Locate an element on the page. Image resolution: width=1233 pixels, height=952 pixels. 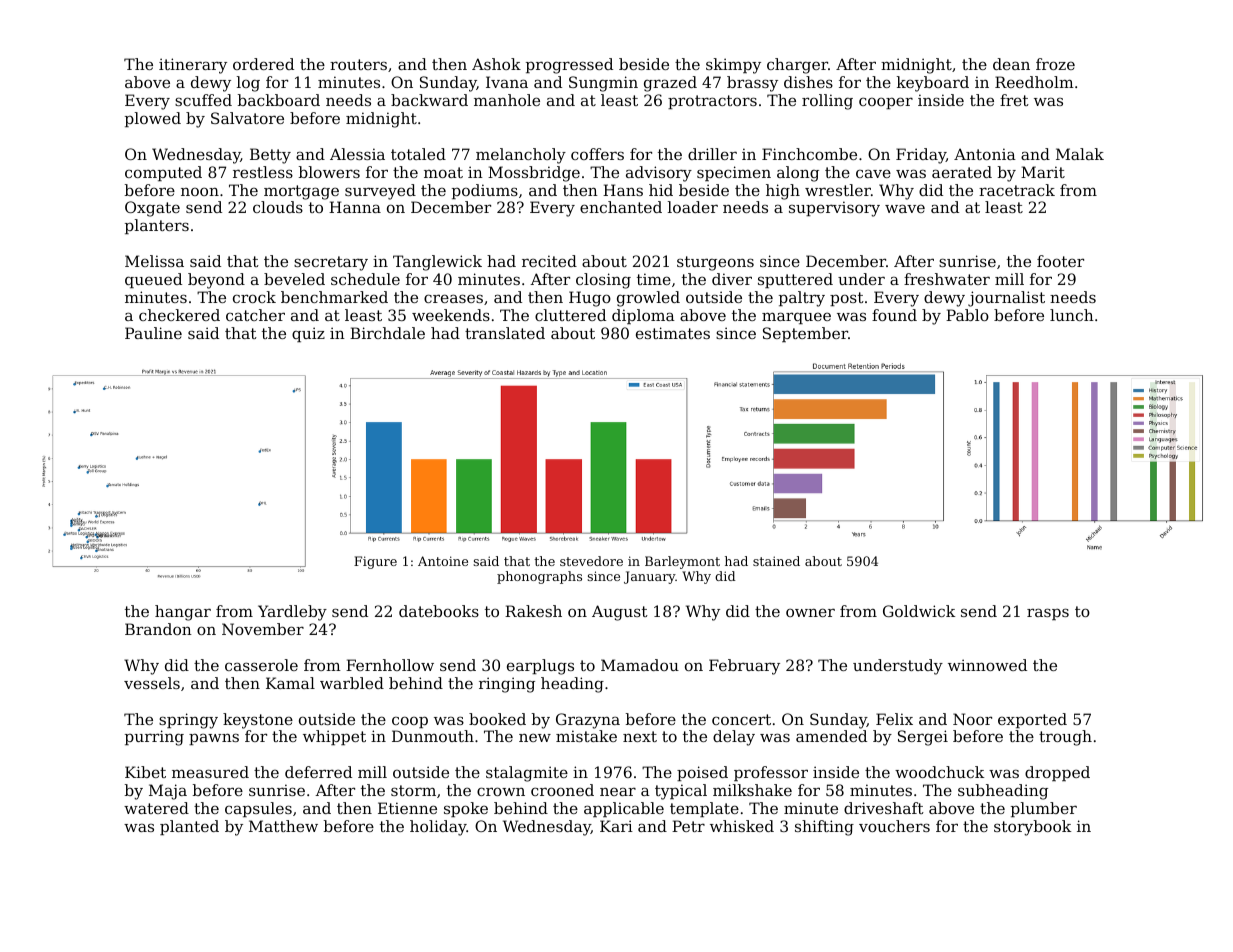
Marit is located at coordinates (1043, 172).
